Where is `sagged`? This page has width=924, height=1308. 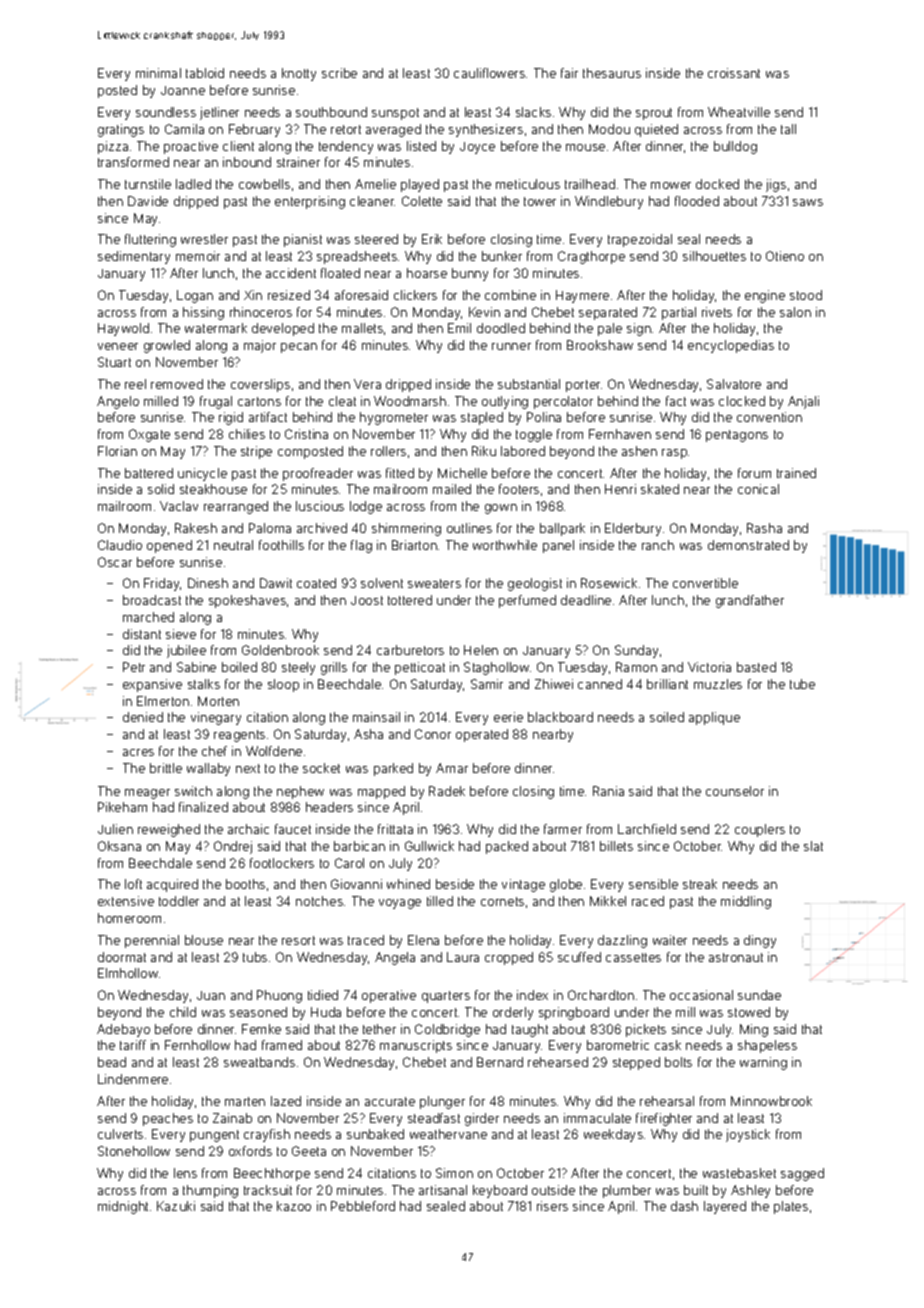 sagged is located at coordinates (802, 1174).
